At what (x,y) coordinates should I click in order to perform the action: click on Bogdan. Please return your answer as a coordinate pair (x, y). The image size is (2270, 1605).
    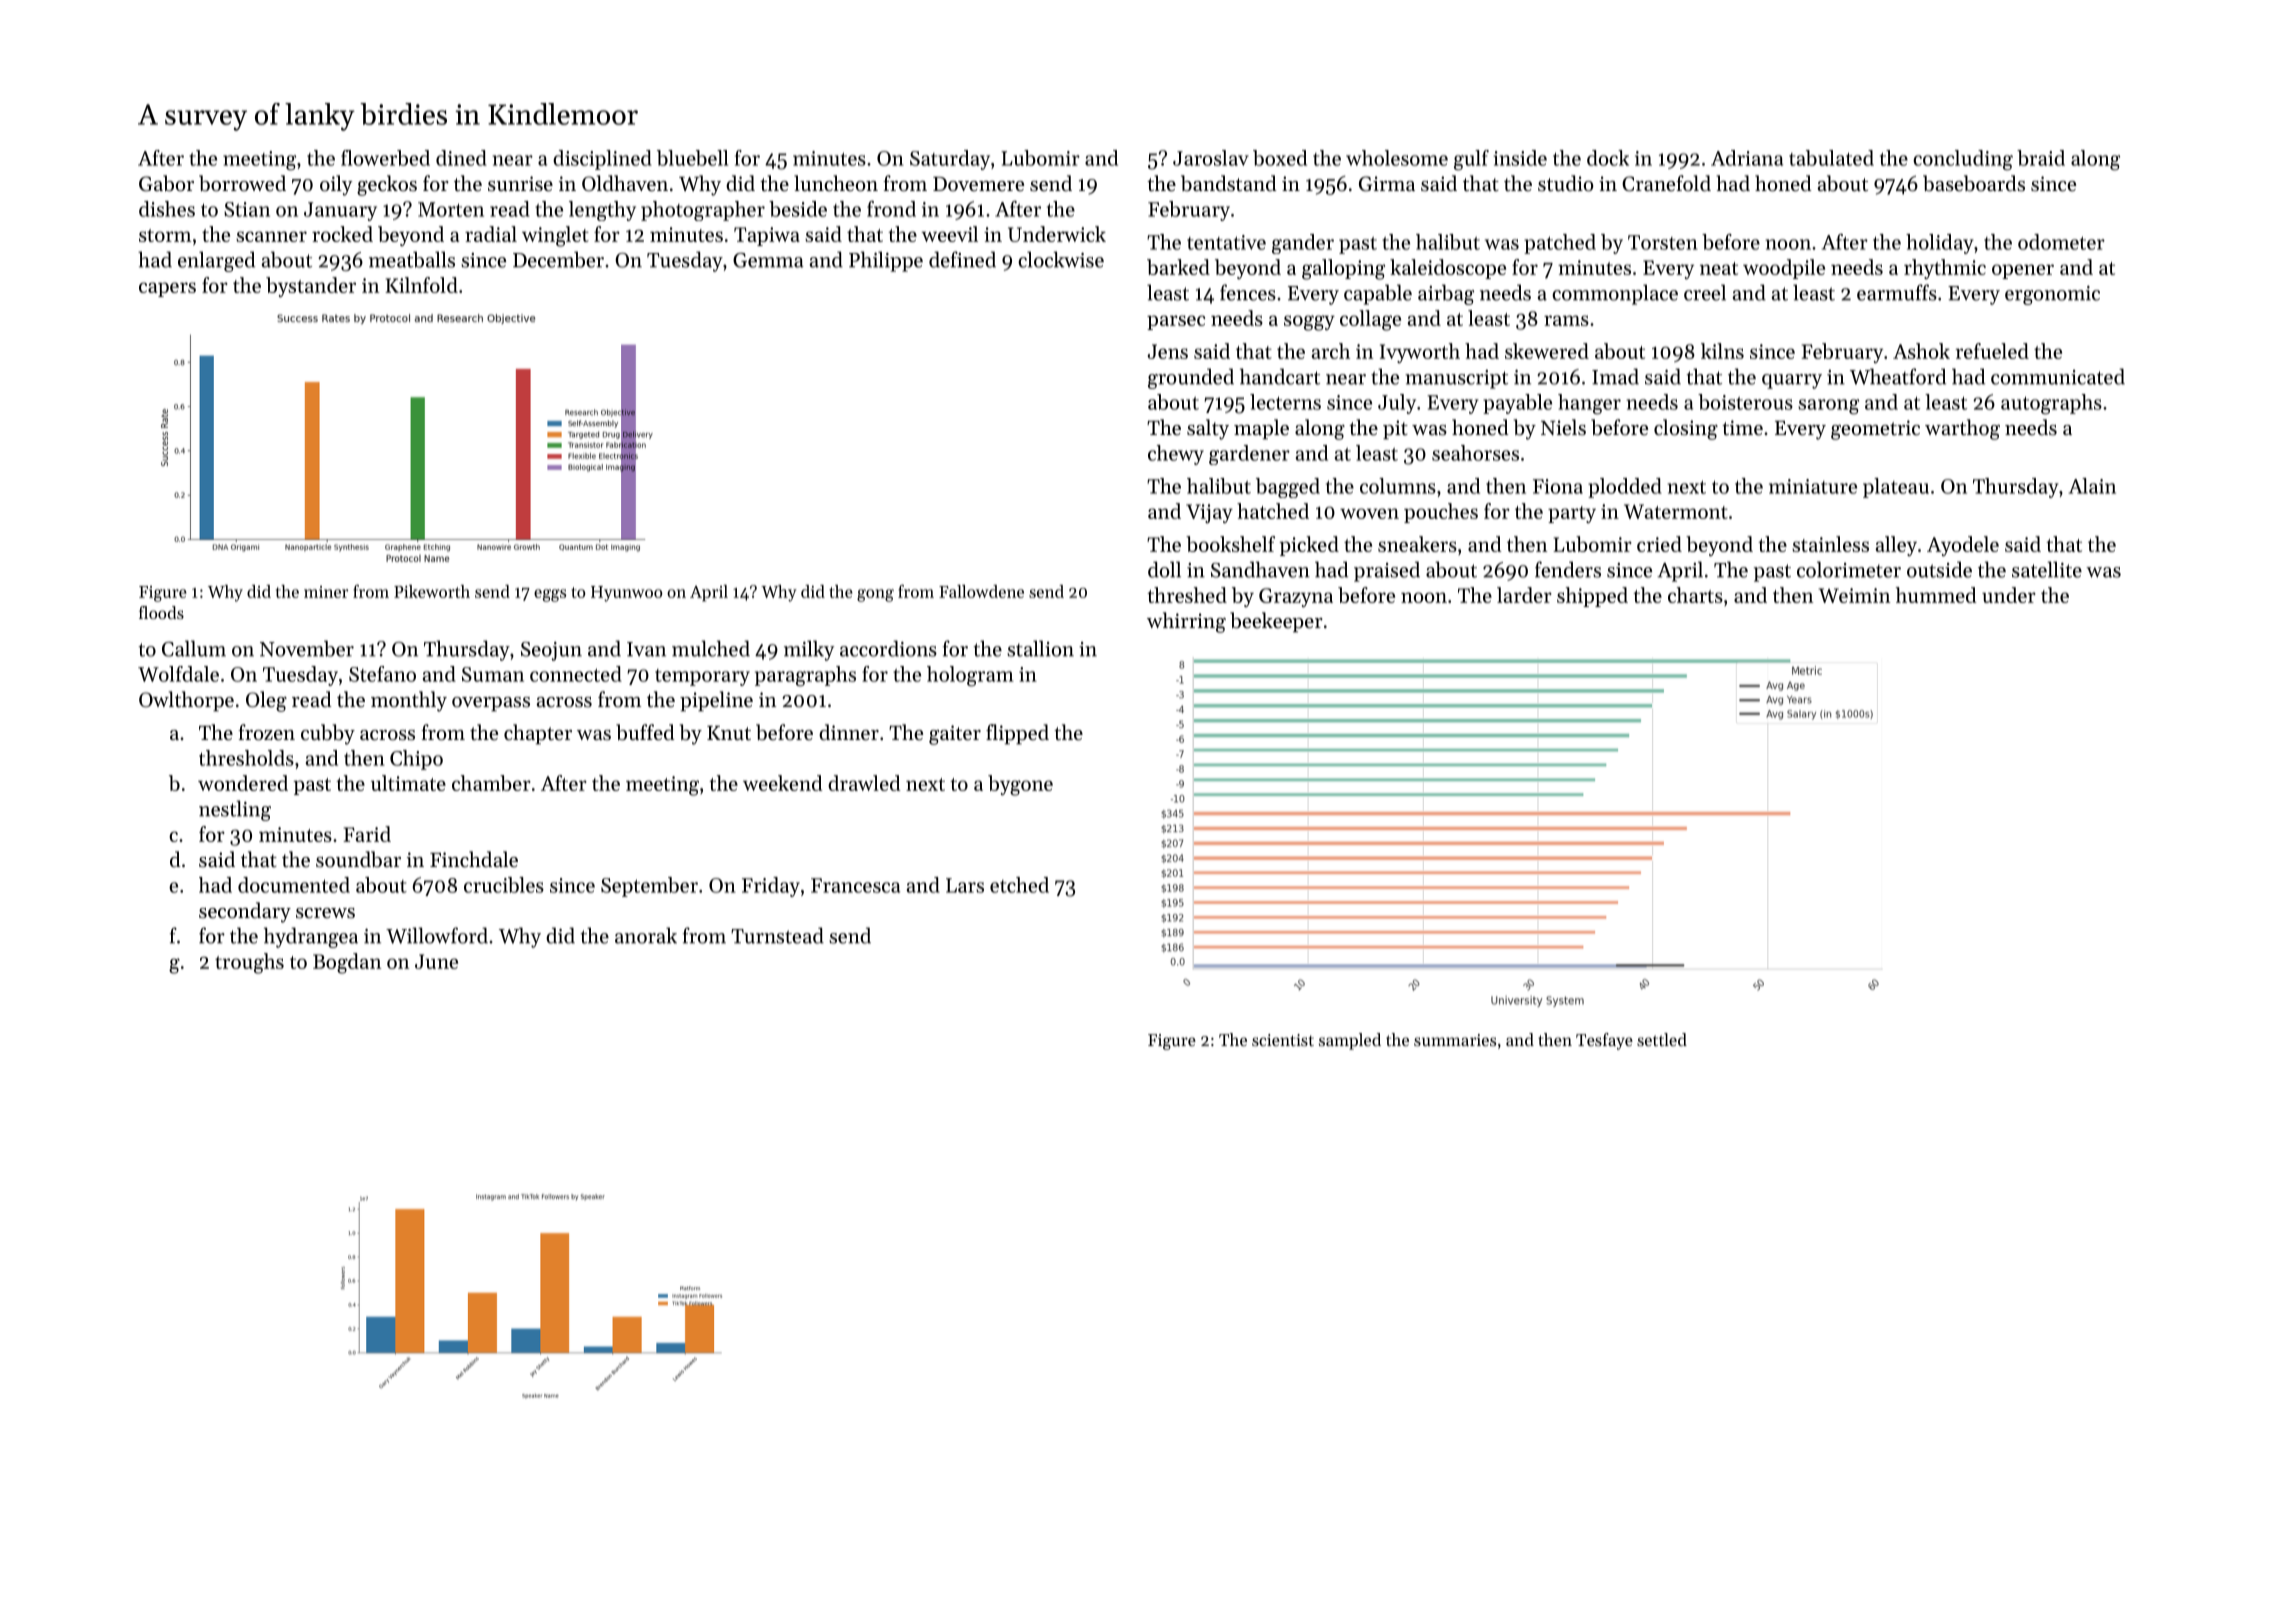
    Looking at the image, I should click on (347, 963).
